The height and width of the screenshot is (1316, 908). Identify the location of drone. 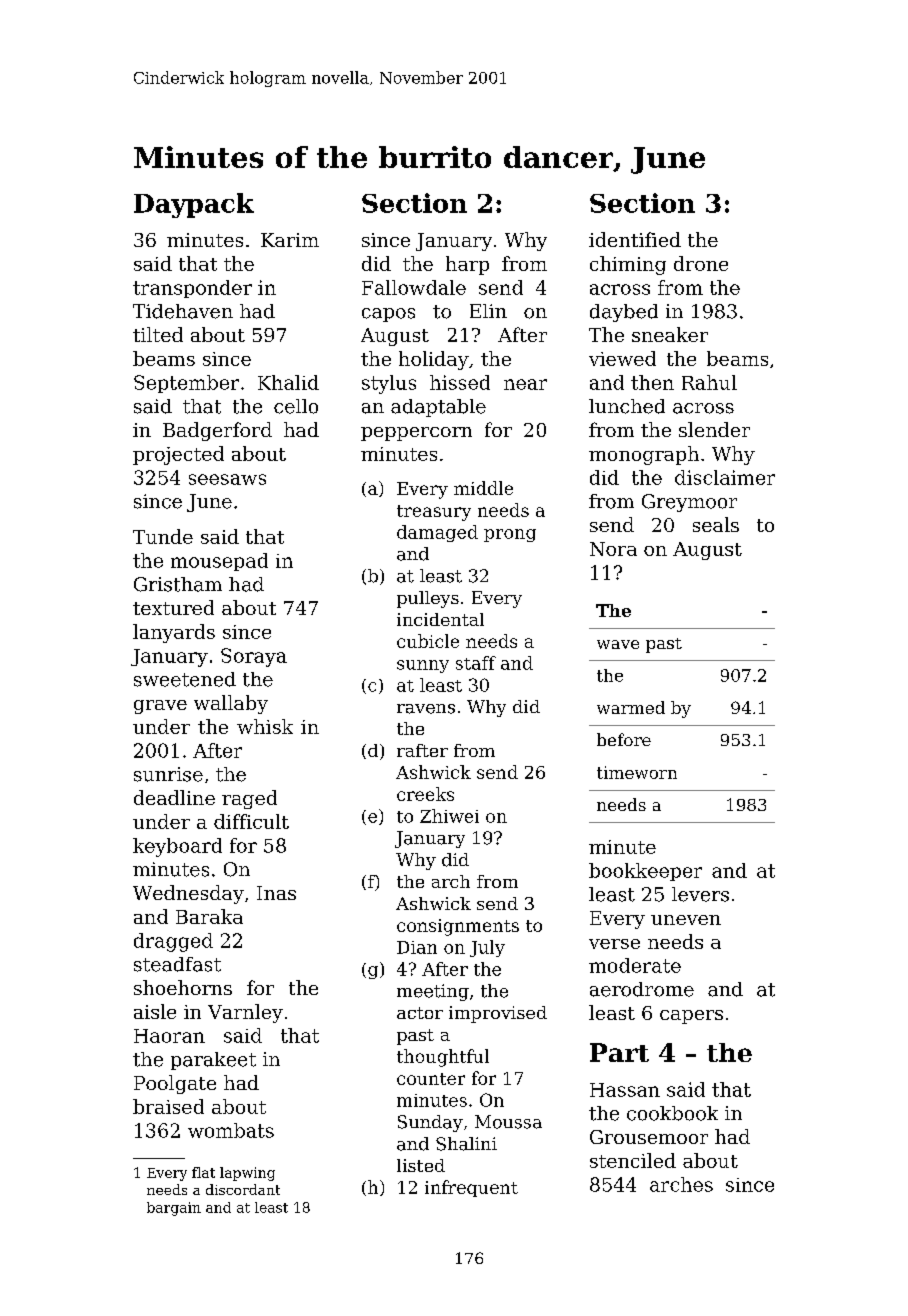
(701, 263).
